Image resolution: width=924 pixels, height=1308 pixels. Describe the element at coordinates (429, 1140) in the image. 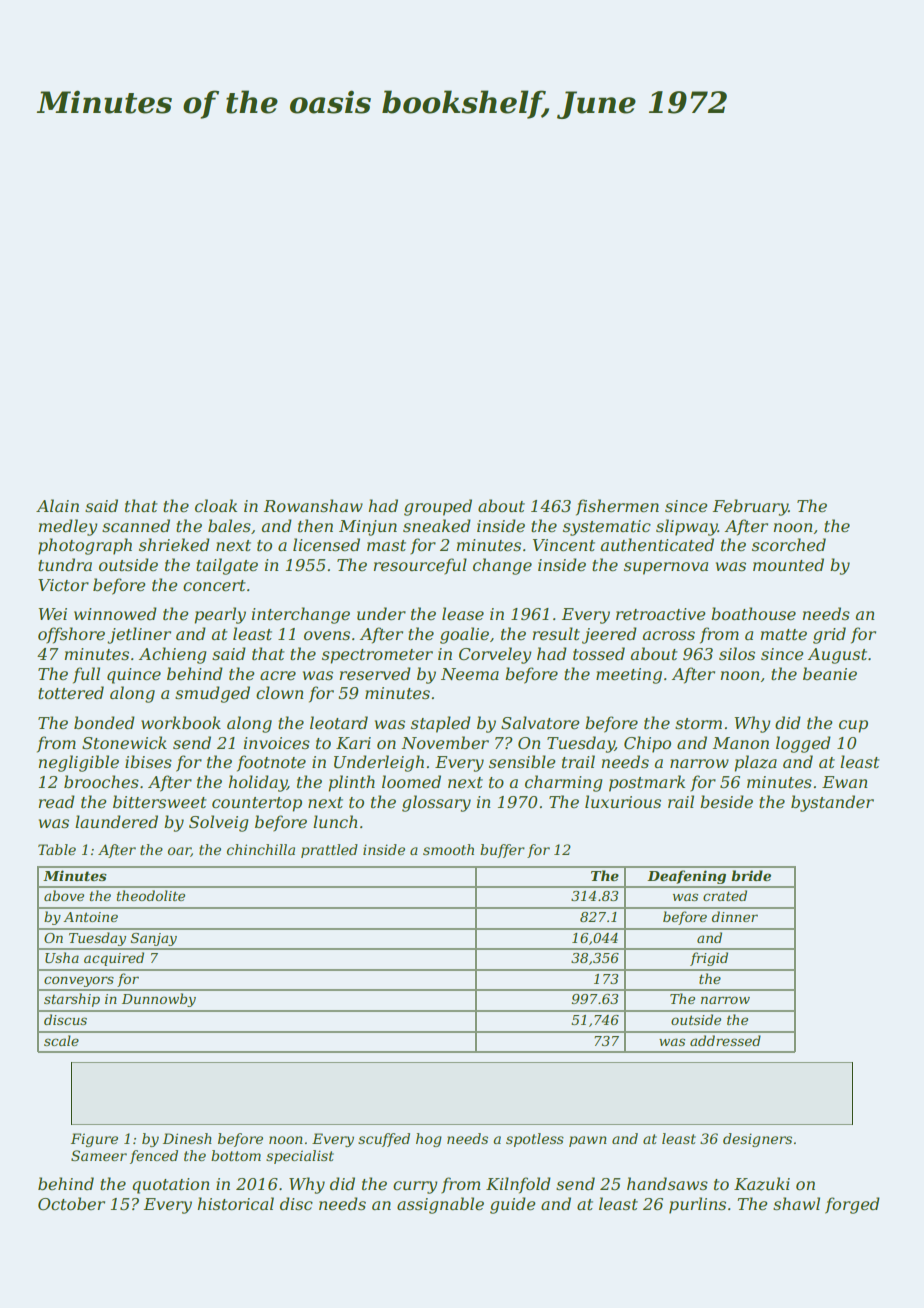

I see `hog` at that location.
